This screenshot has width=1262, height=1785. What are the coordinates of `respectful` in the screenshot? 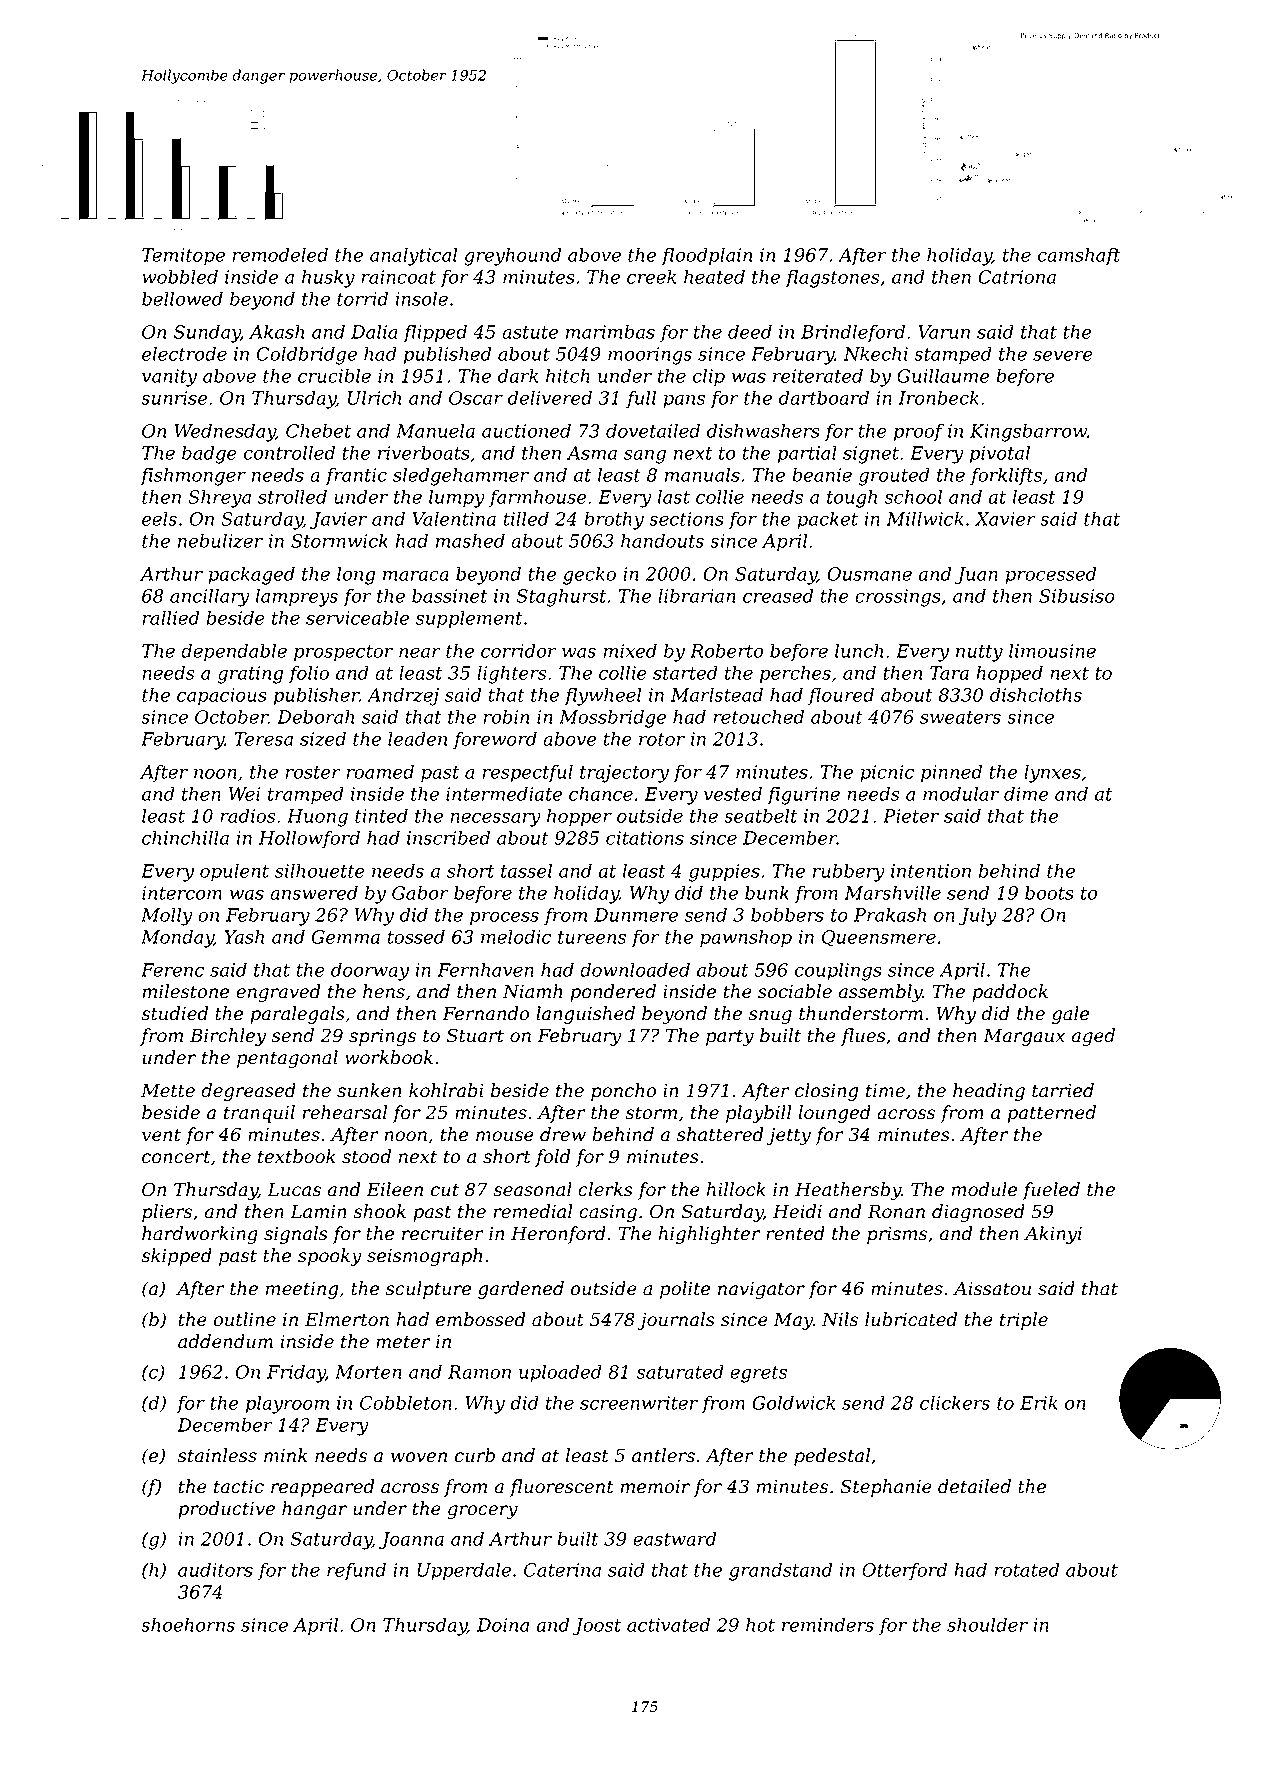 It's located at (527, 773).
